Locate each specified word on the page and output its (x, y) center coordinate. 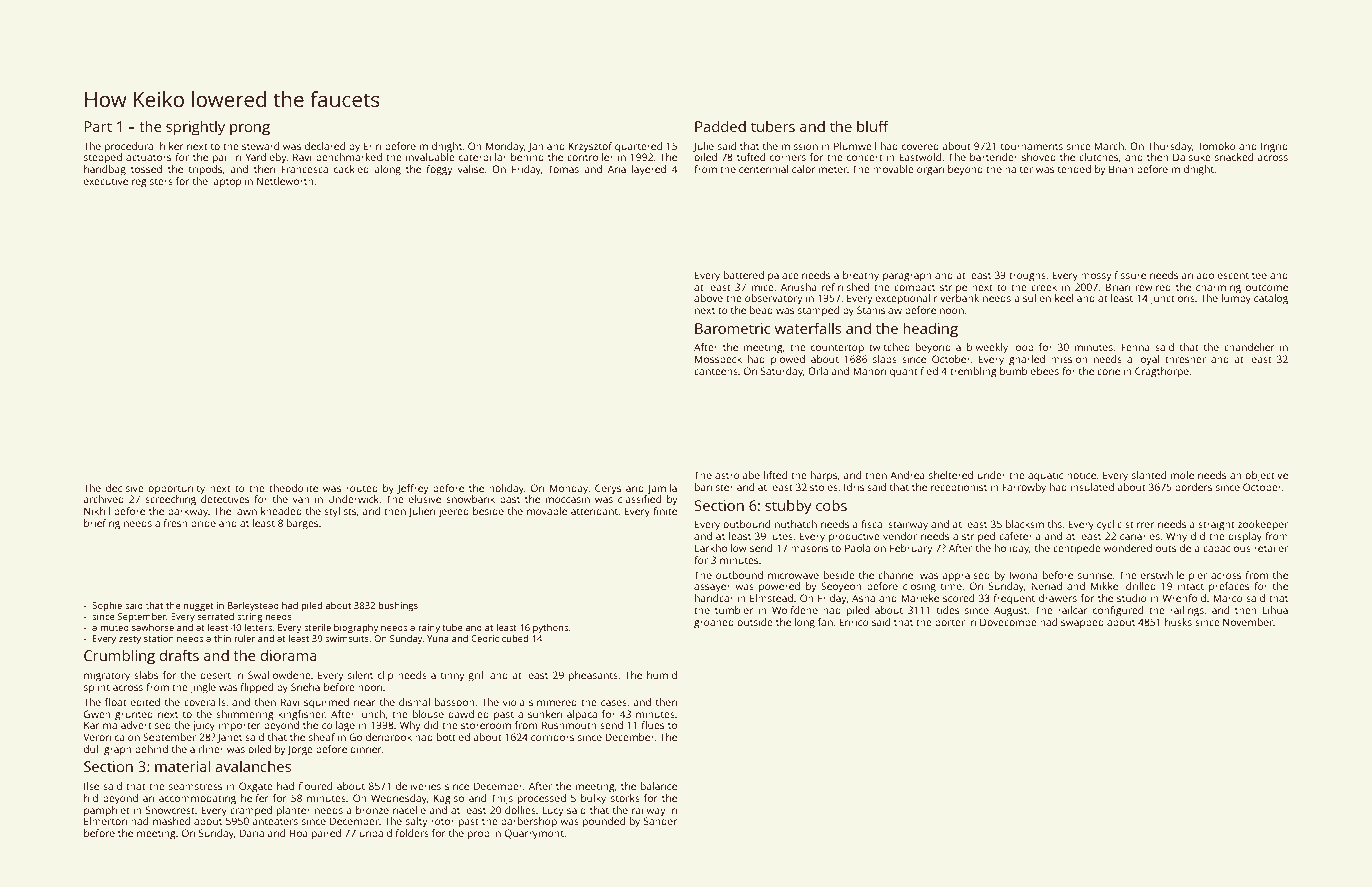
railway (648, 811)
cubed (515, 638)
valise (471, 169)
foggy (439, 170)
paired (326, 834)
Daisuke (1192, 157)
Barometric (732, 328)
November (1248, 622)
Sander (660, 821)
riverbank (956, 298)
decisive (125, 488)
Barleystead (253, 606)
